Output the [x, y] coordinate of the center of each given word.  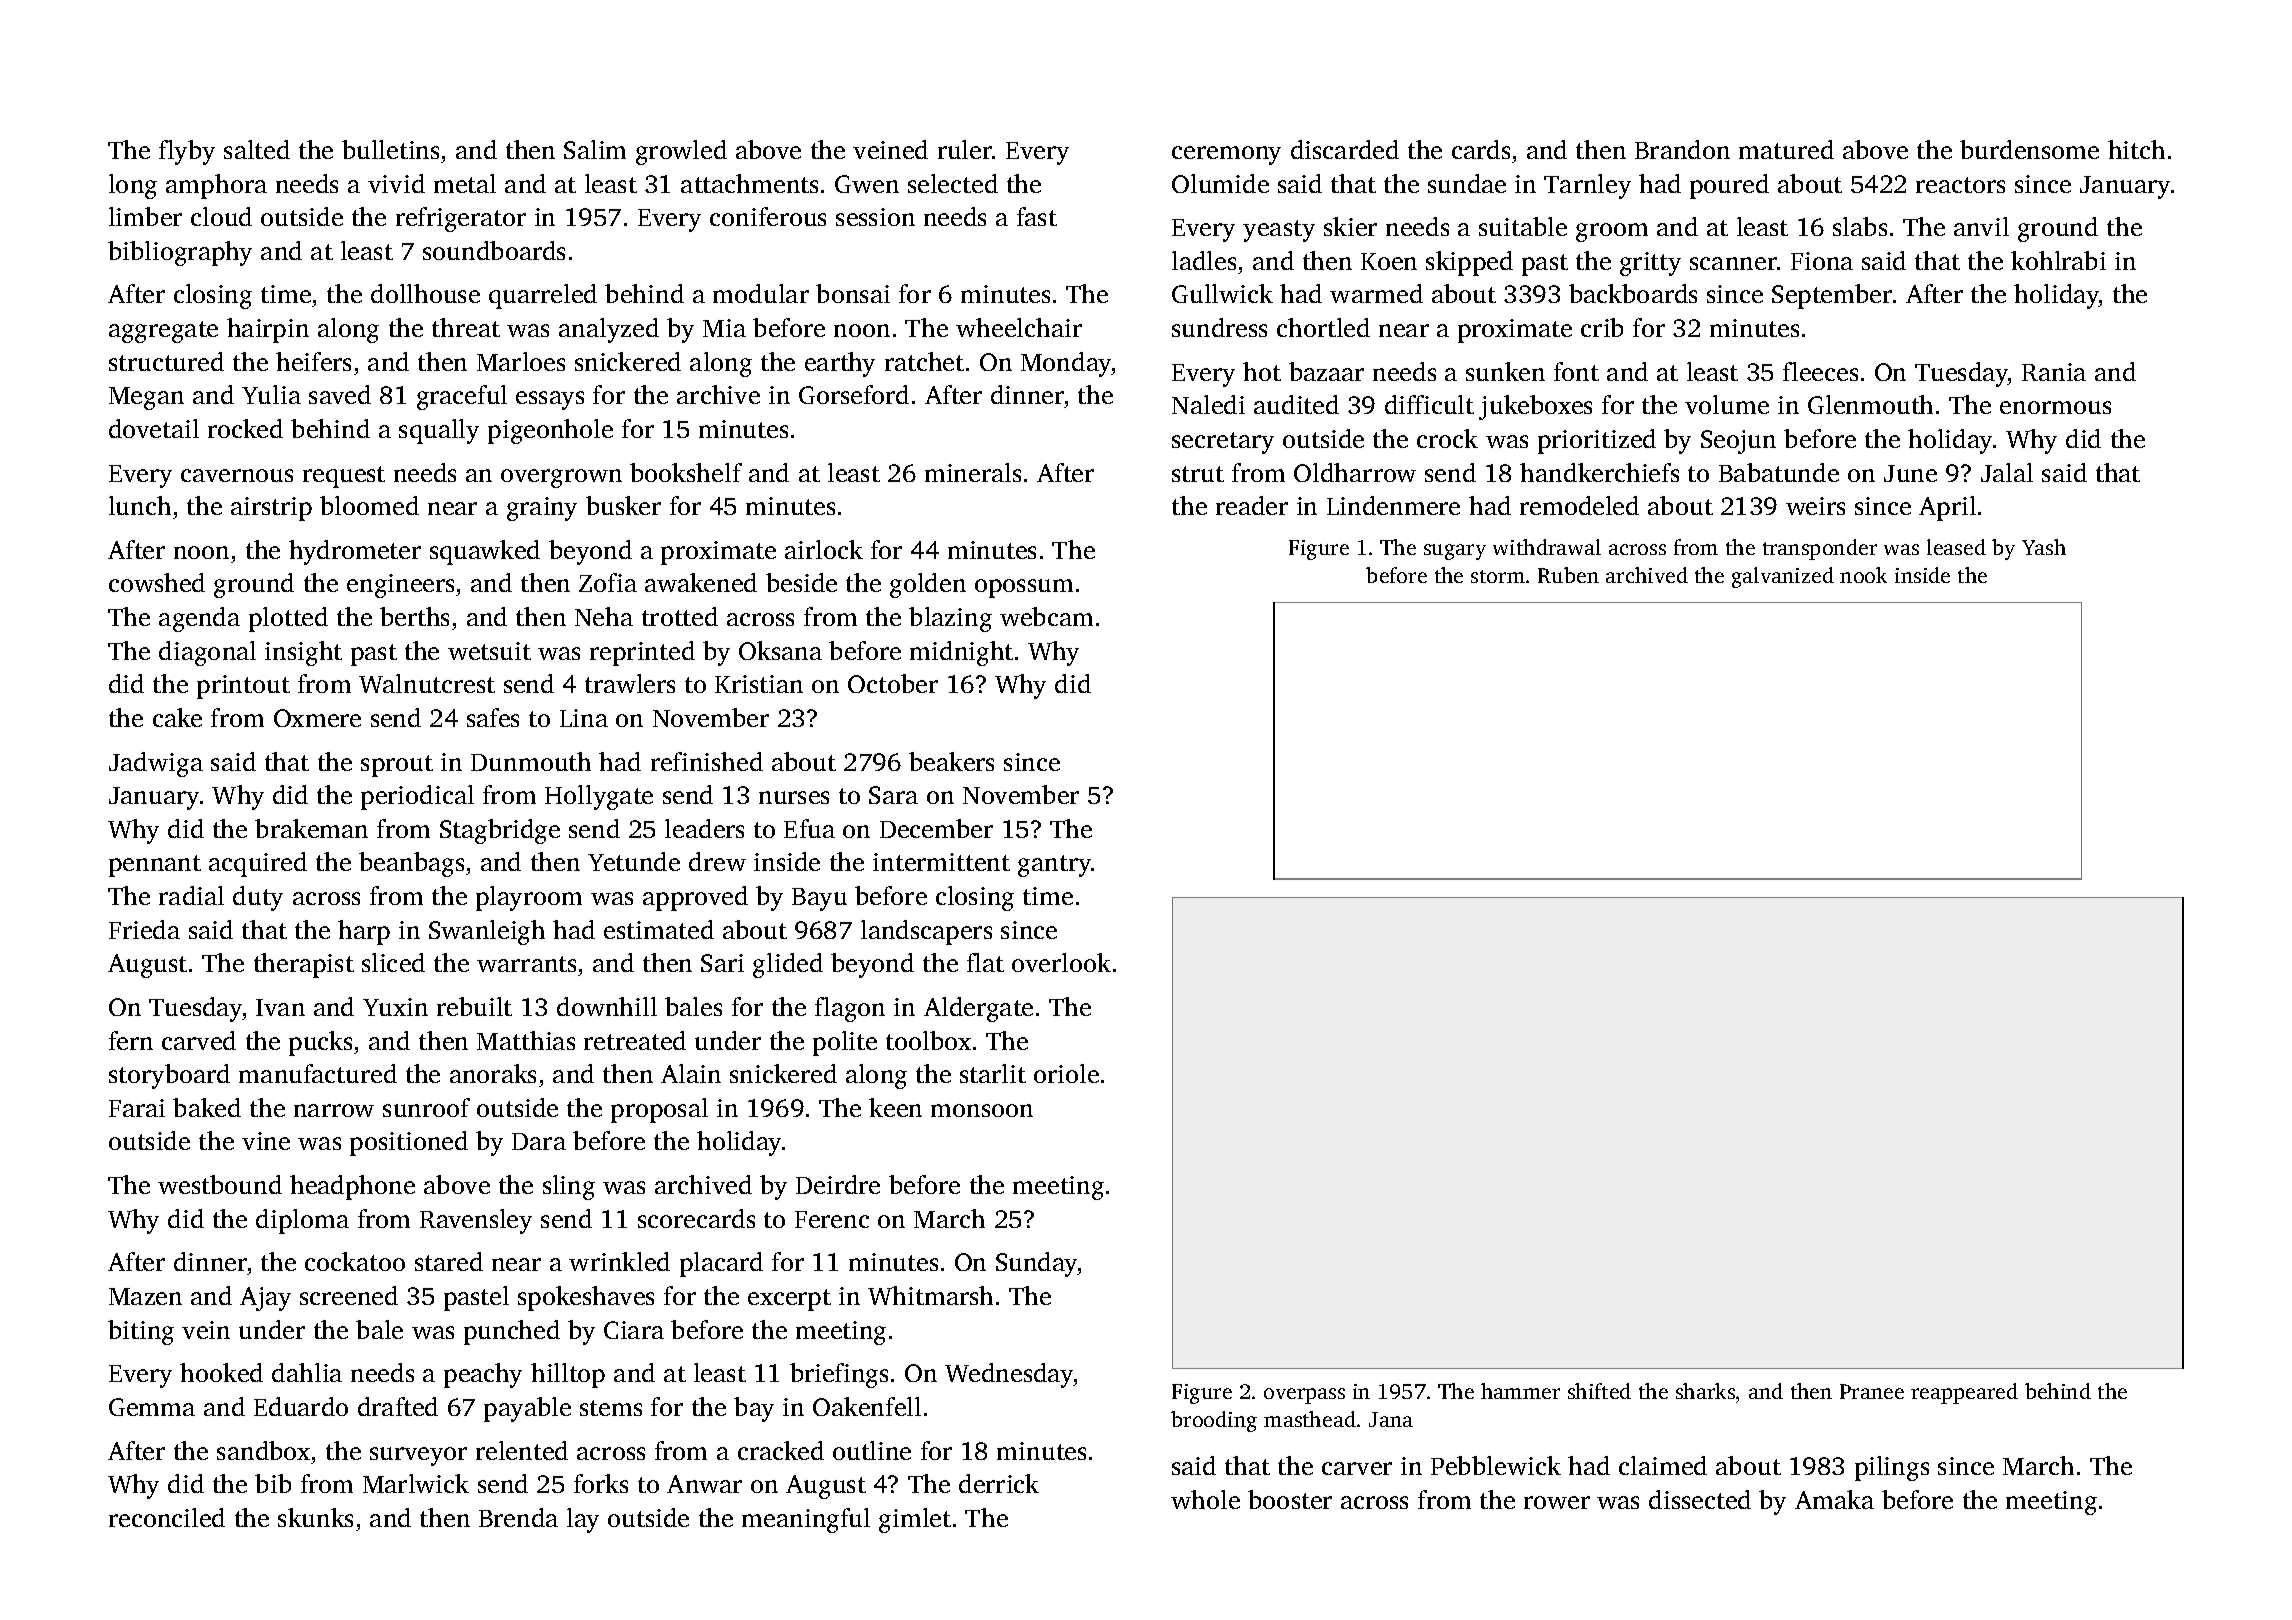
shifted [1599, 1391]
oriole [1066, 1073]
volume [1727, 404]
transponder [1820, 549]
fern [131, 1040]
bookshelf [686, 472]
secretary [1223, 443]
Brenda [518, 1517]
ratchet [924, 361]
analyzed [609, 330]
